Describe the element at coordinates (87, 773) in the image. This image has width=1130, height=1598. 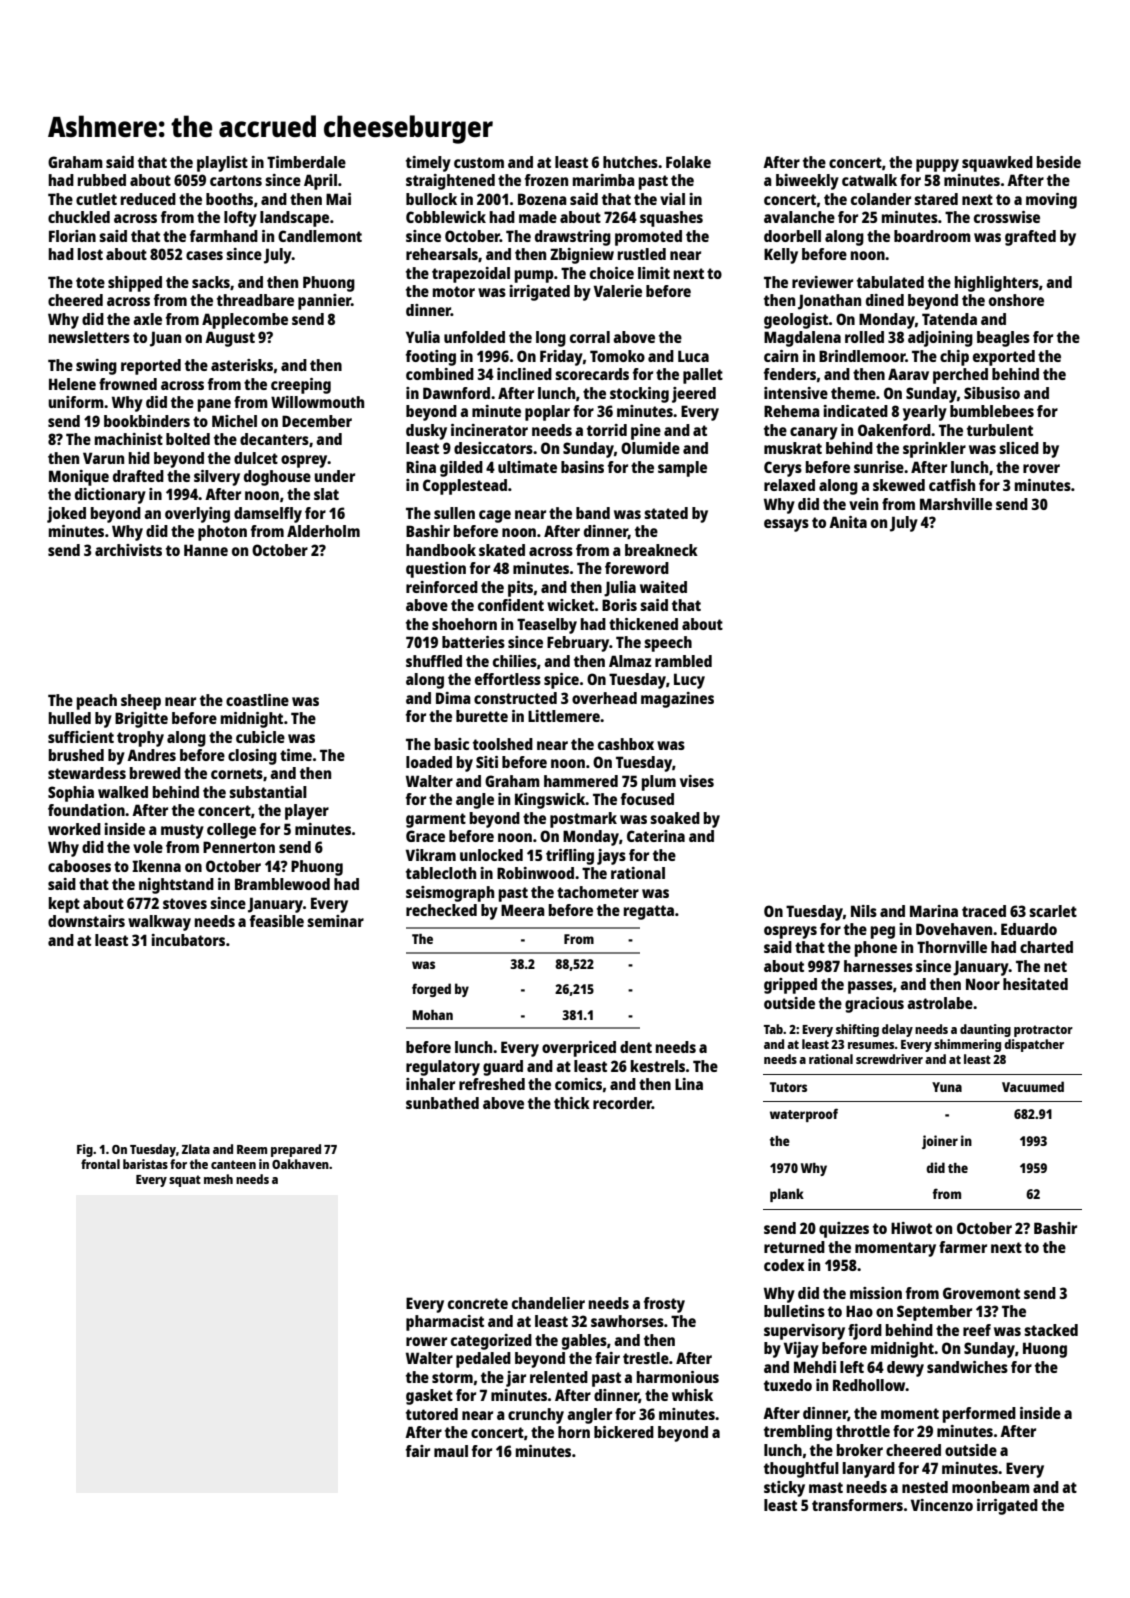
I see `stewardess` at that location.
